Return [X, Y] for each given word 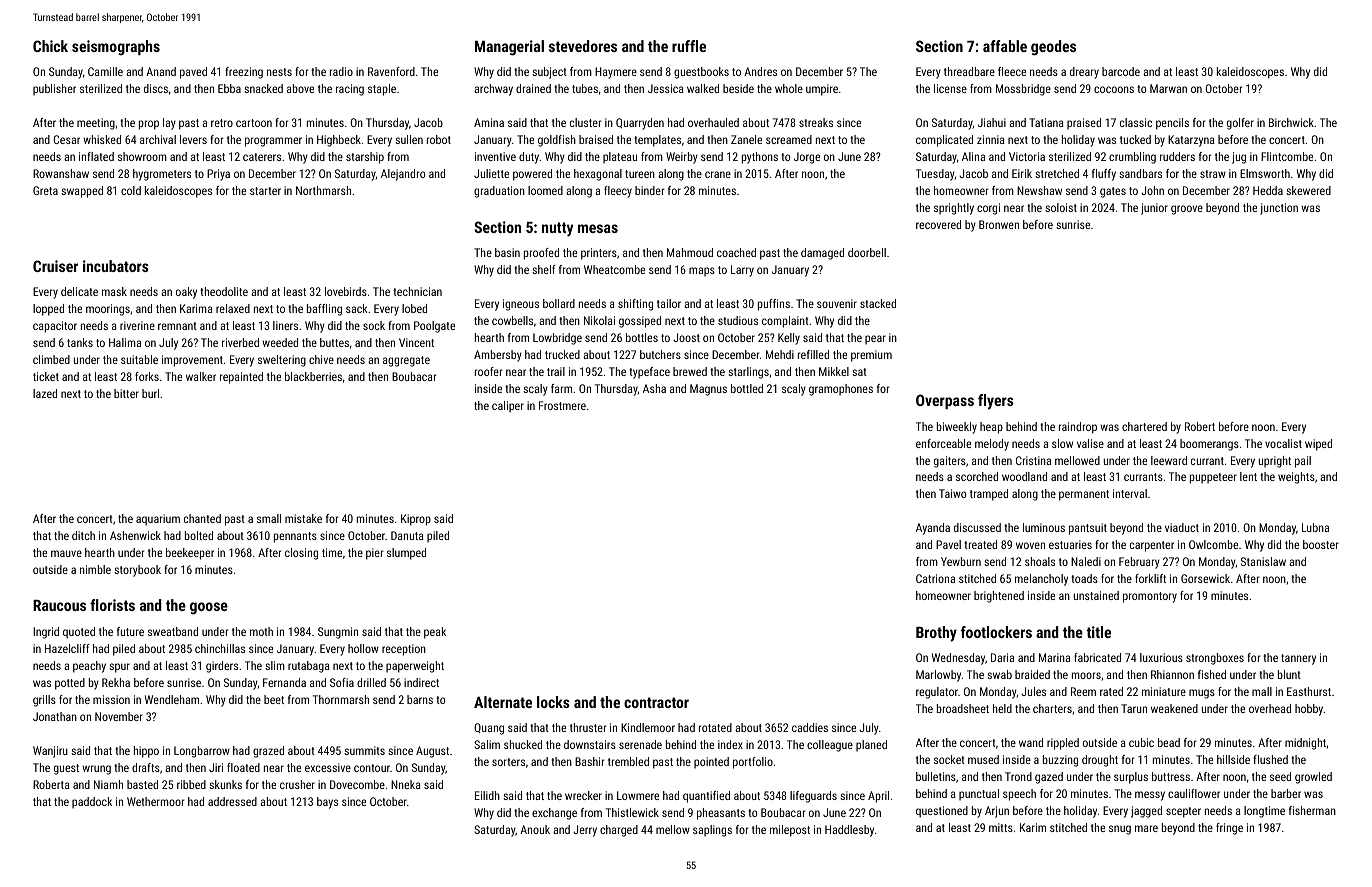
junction [1279, 209]
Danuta [407, 535]
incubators [116, 266]
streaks [816, 122]
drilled [371, 682]
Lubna [1315, 527]
